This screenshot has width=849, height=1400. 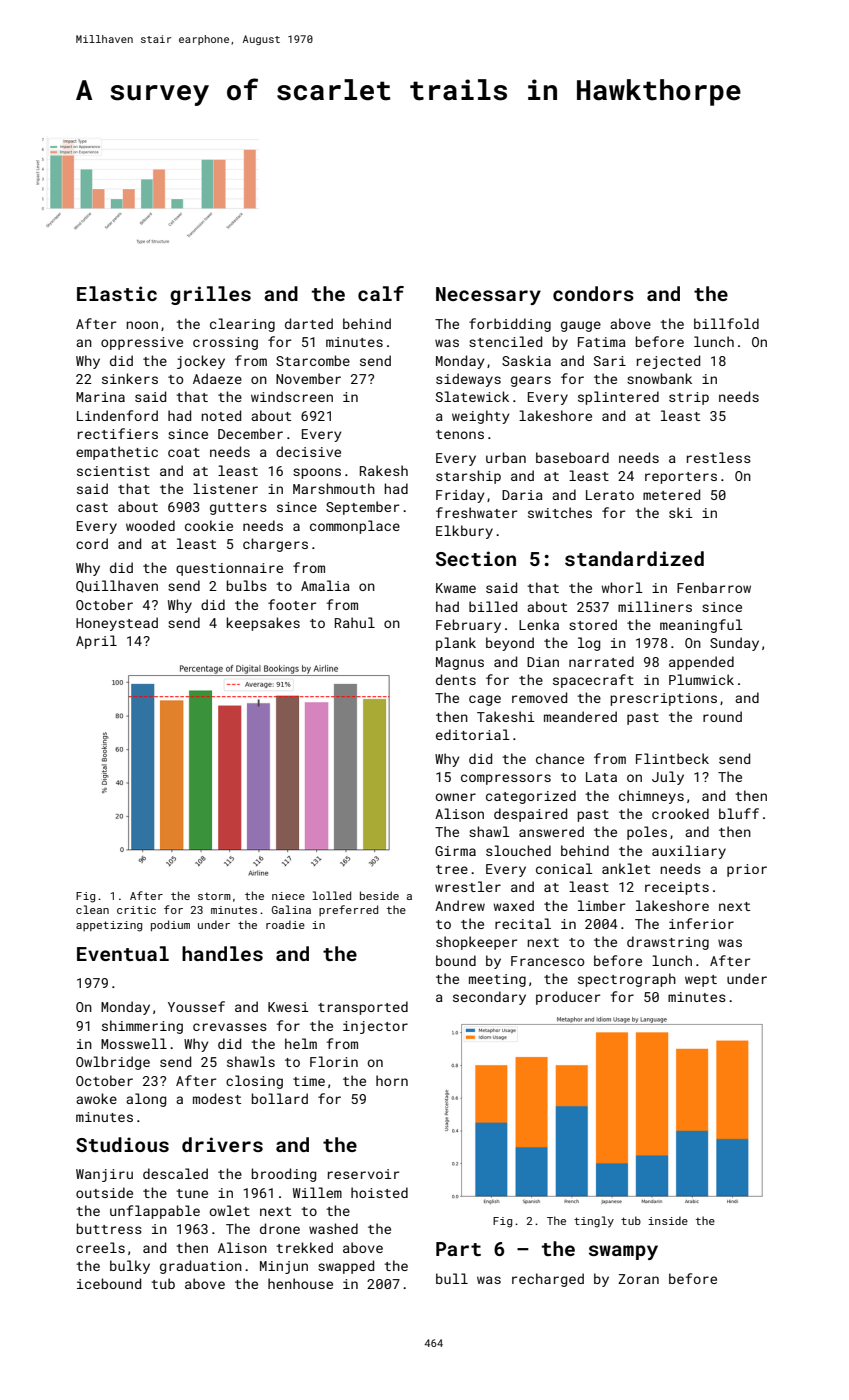 What do you see at coordinates (488, 296) in the screenshot?
I see `Necessary` at bounding box center [488, 296].
